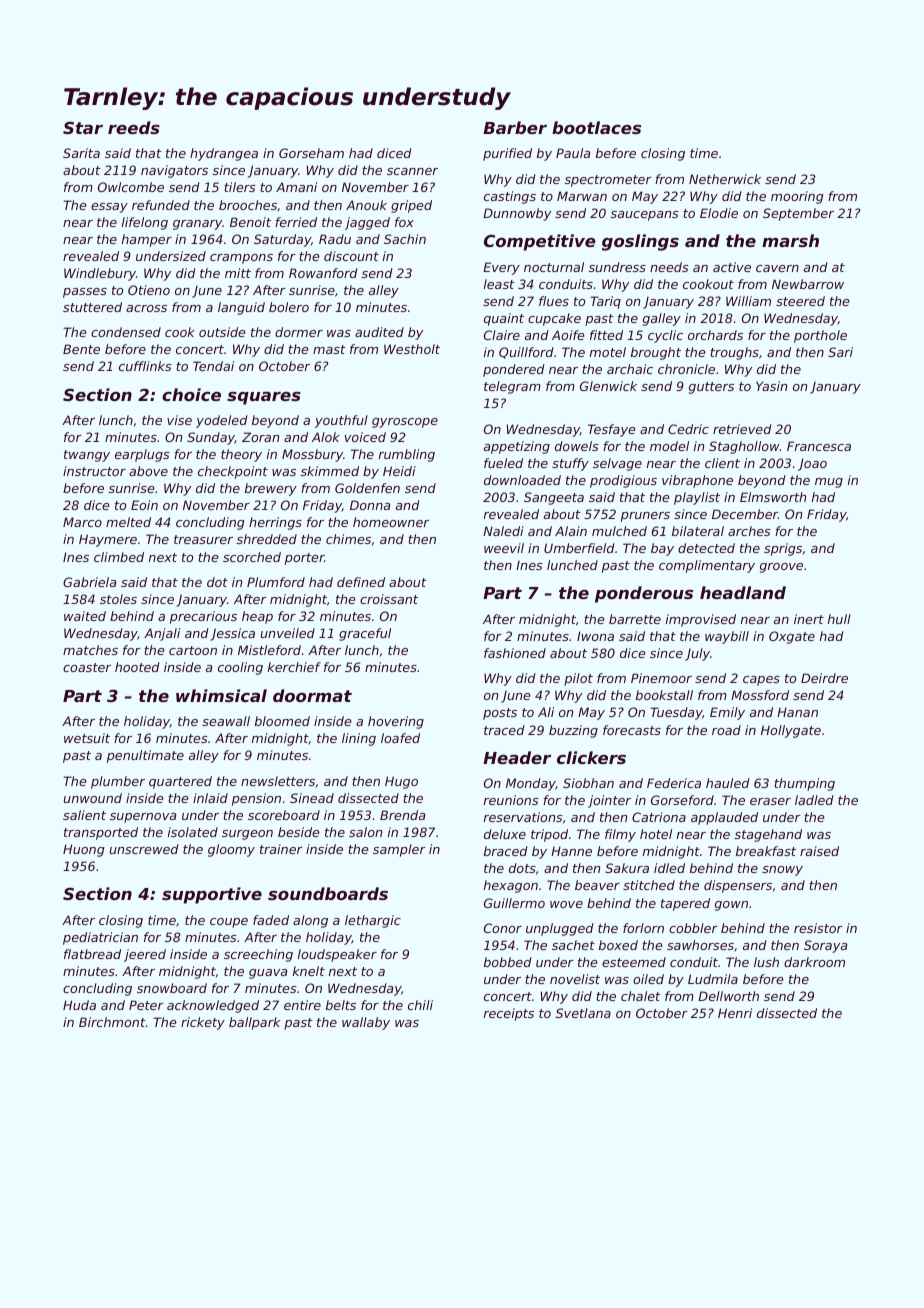  Describe the element at coordinates (515, 127) in the page. I see `Barber` at that location.
